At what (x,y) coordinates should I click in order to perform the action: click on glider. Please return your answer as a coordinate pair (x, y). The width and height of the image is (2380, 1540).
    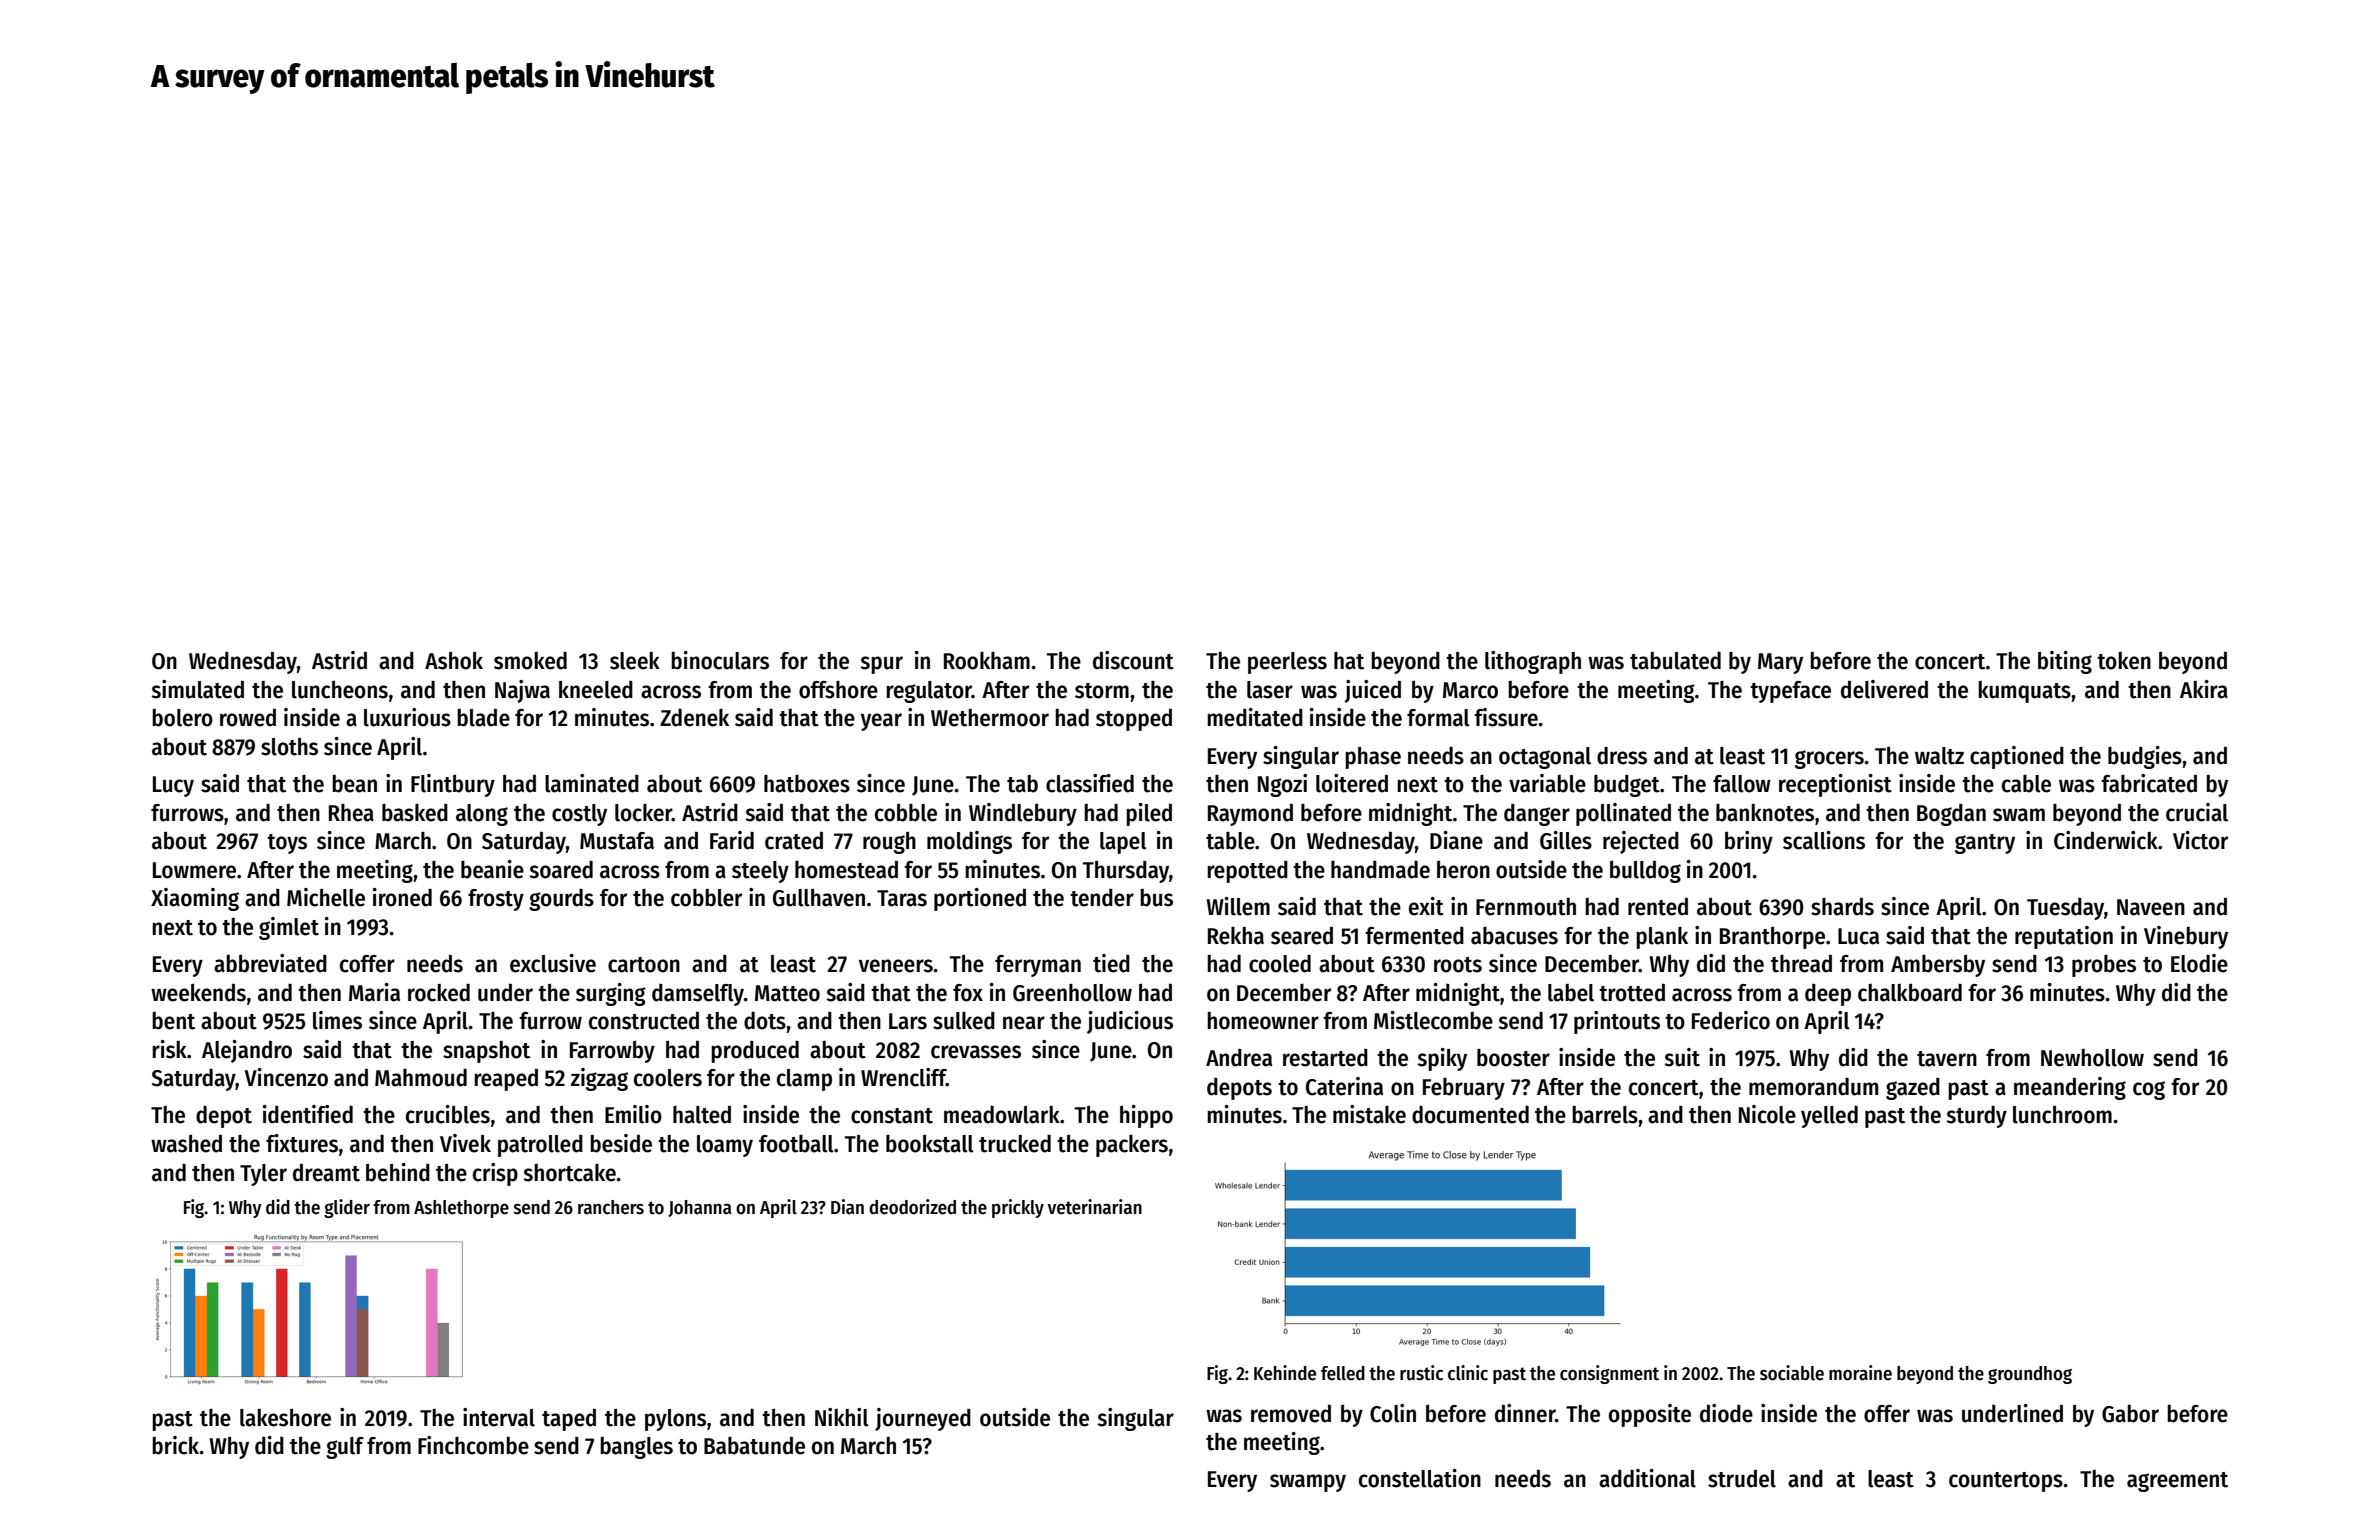
    Looking at the image, I should click on (347, 1208).
